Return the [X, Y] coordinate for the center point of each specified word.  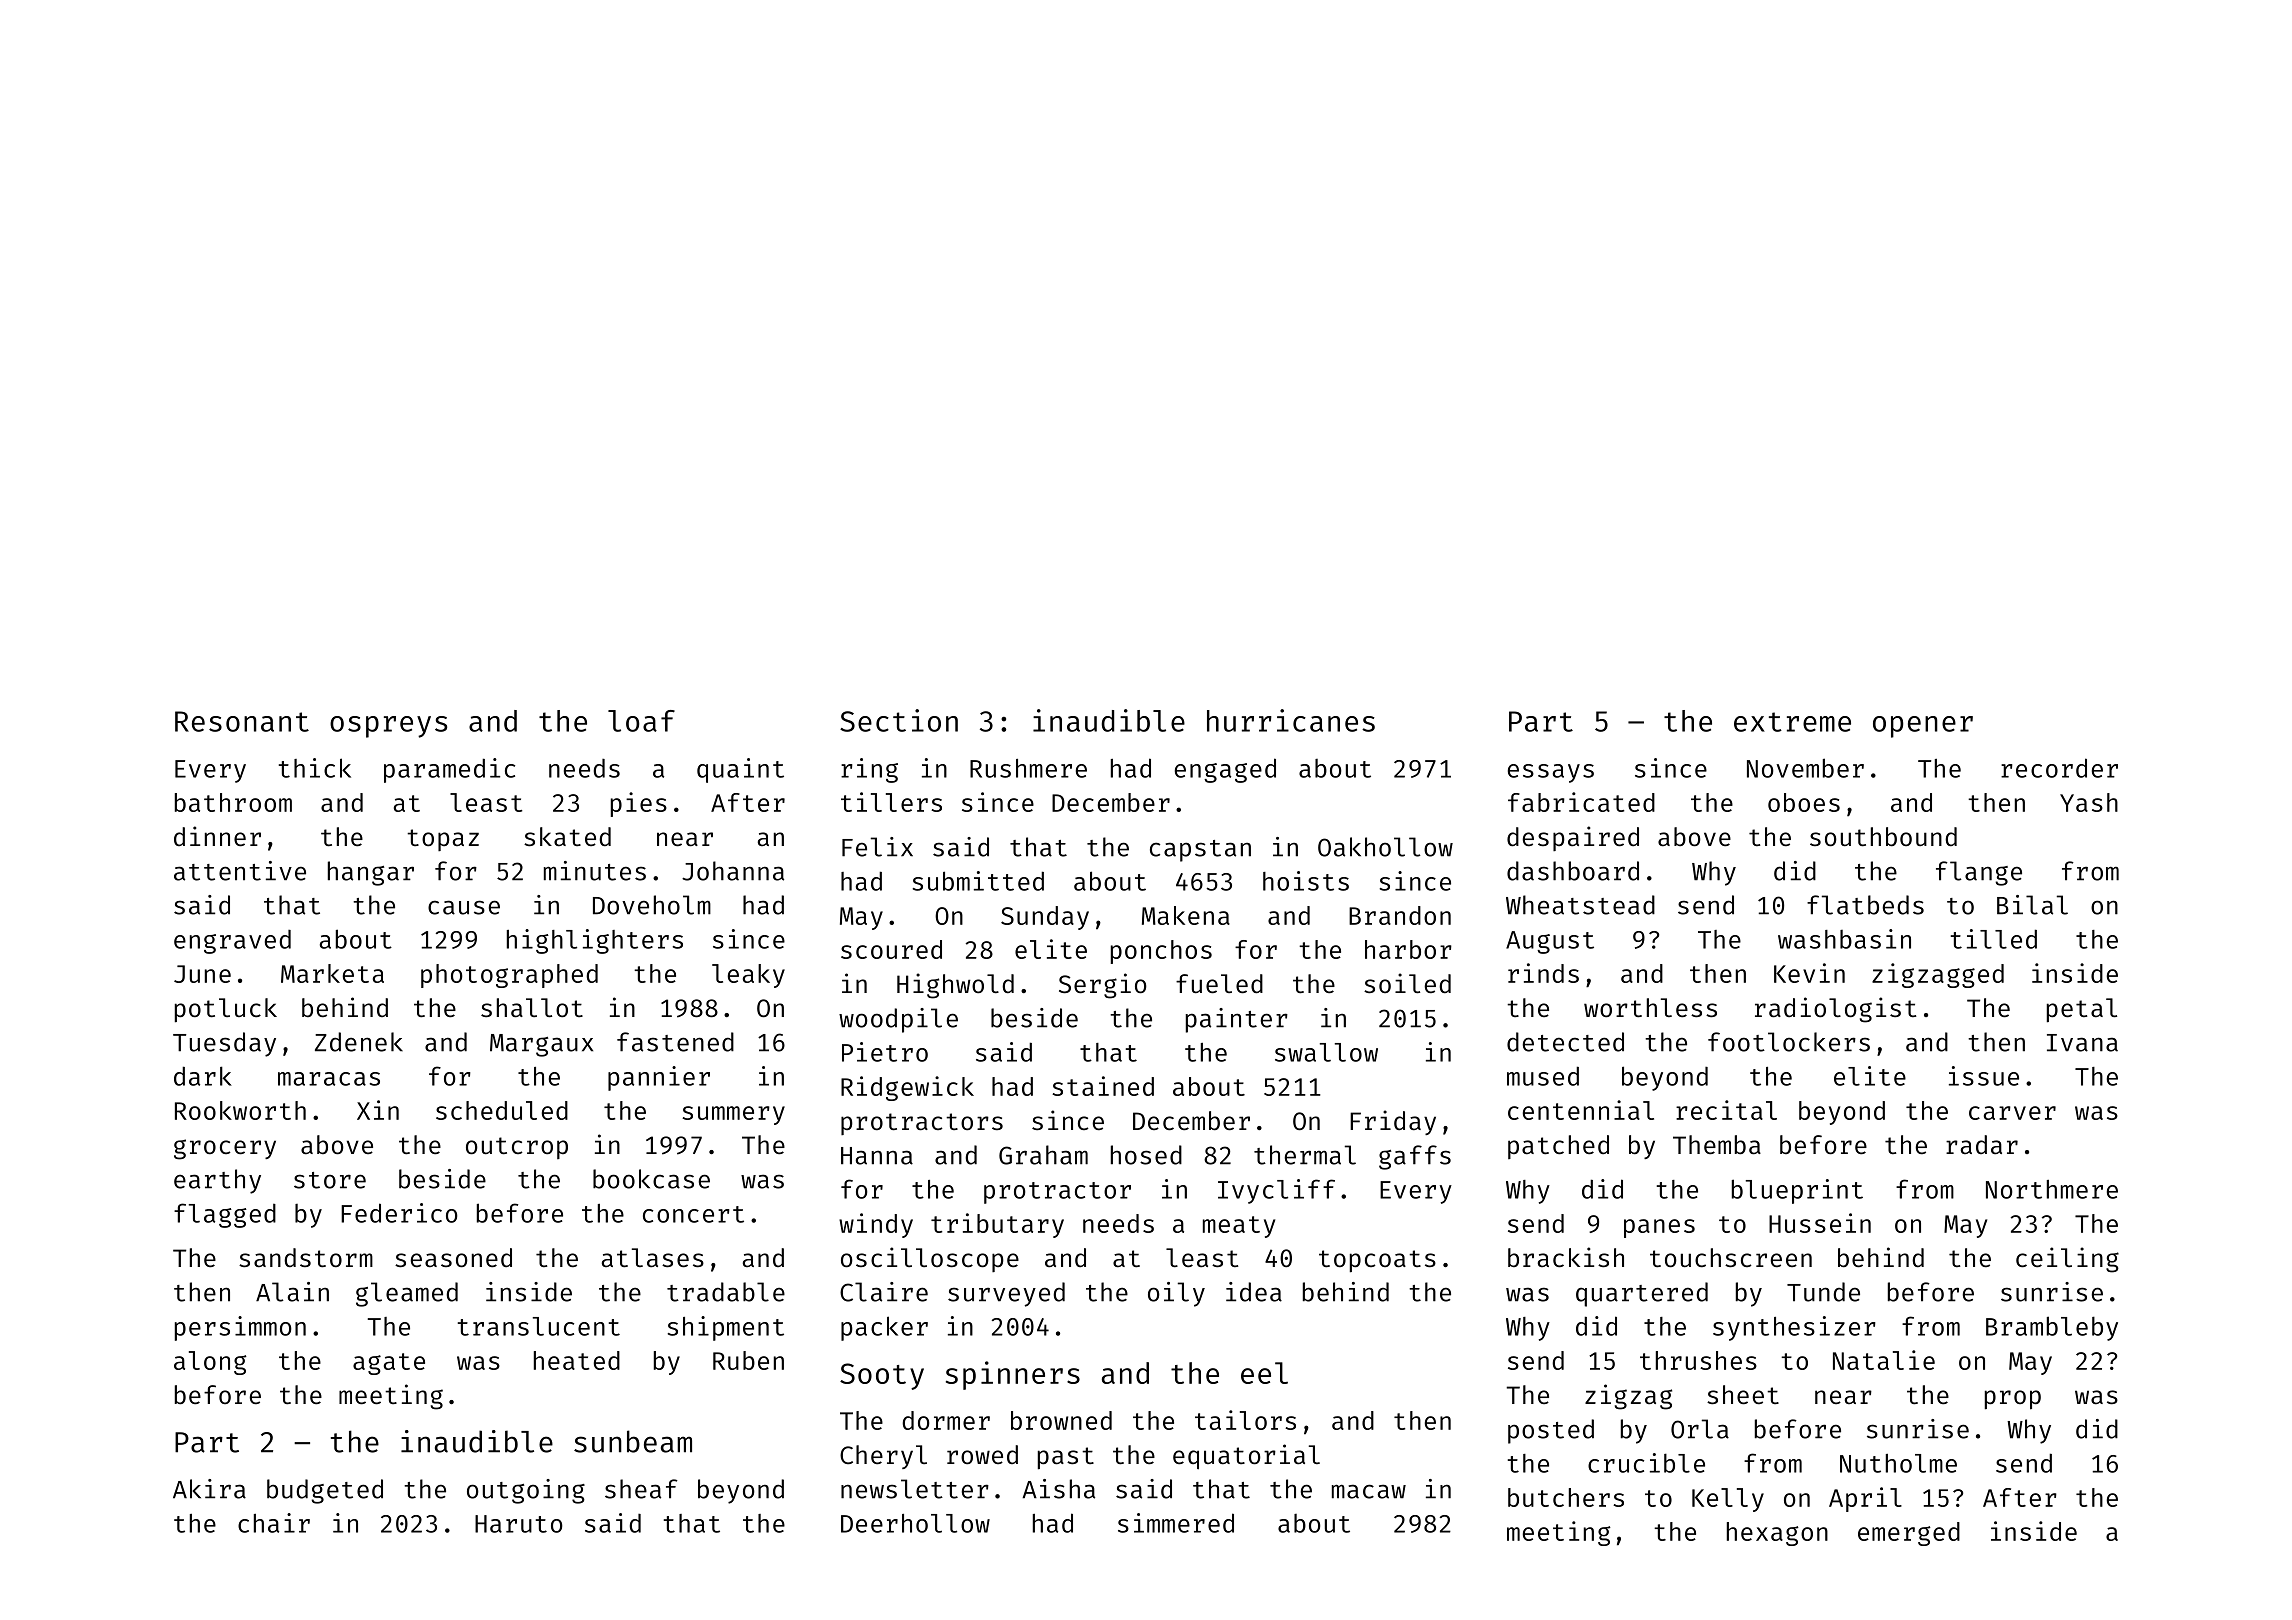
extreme [1792, 722]
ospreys [388, 727]
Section [899, 720]
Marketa [332, 973]
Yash [2089, 802]
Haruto [519, 1524]
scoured [891, 949]
